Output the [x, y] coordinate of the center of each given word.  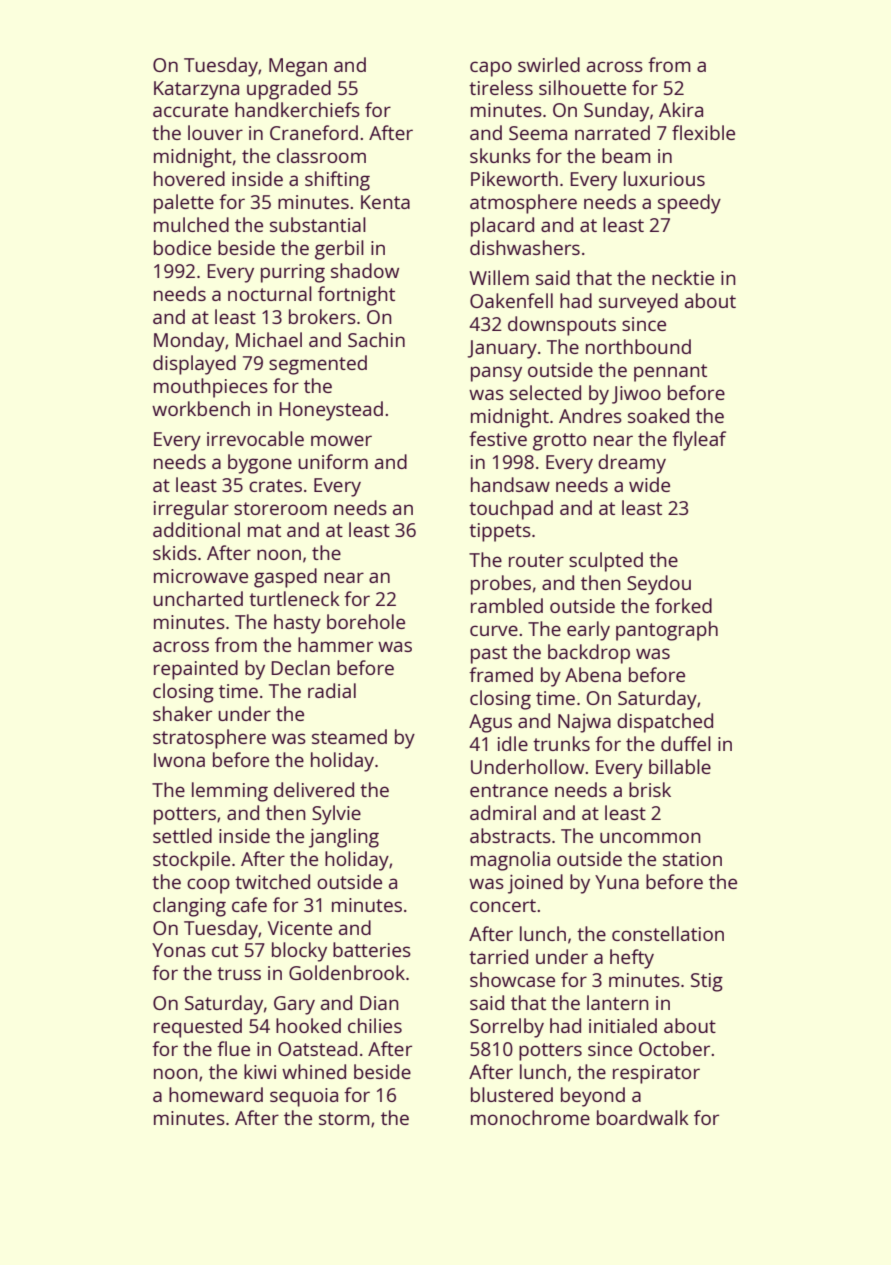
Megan [298, 67]
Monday [189, 342]
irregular [191, 510]
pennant [670, 373]
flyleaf [699, 441]
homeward [216, 1094]
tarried [498, 956]
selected [545, 392]
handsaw [510, 484]
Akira [681, 109]
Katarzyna [196, 90]
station [692, 859]
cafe [249, 904]
